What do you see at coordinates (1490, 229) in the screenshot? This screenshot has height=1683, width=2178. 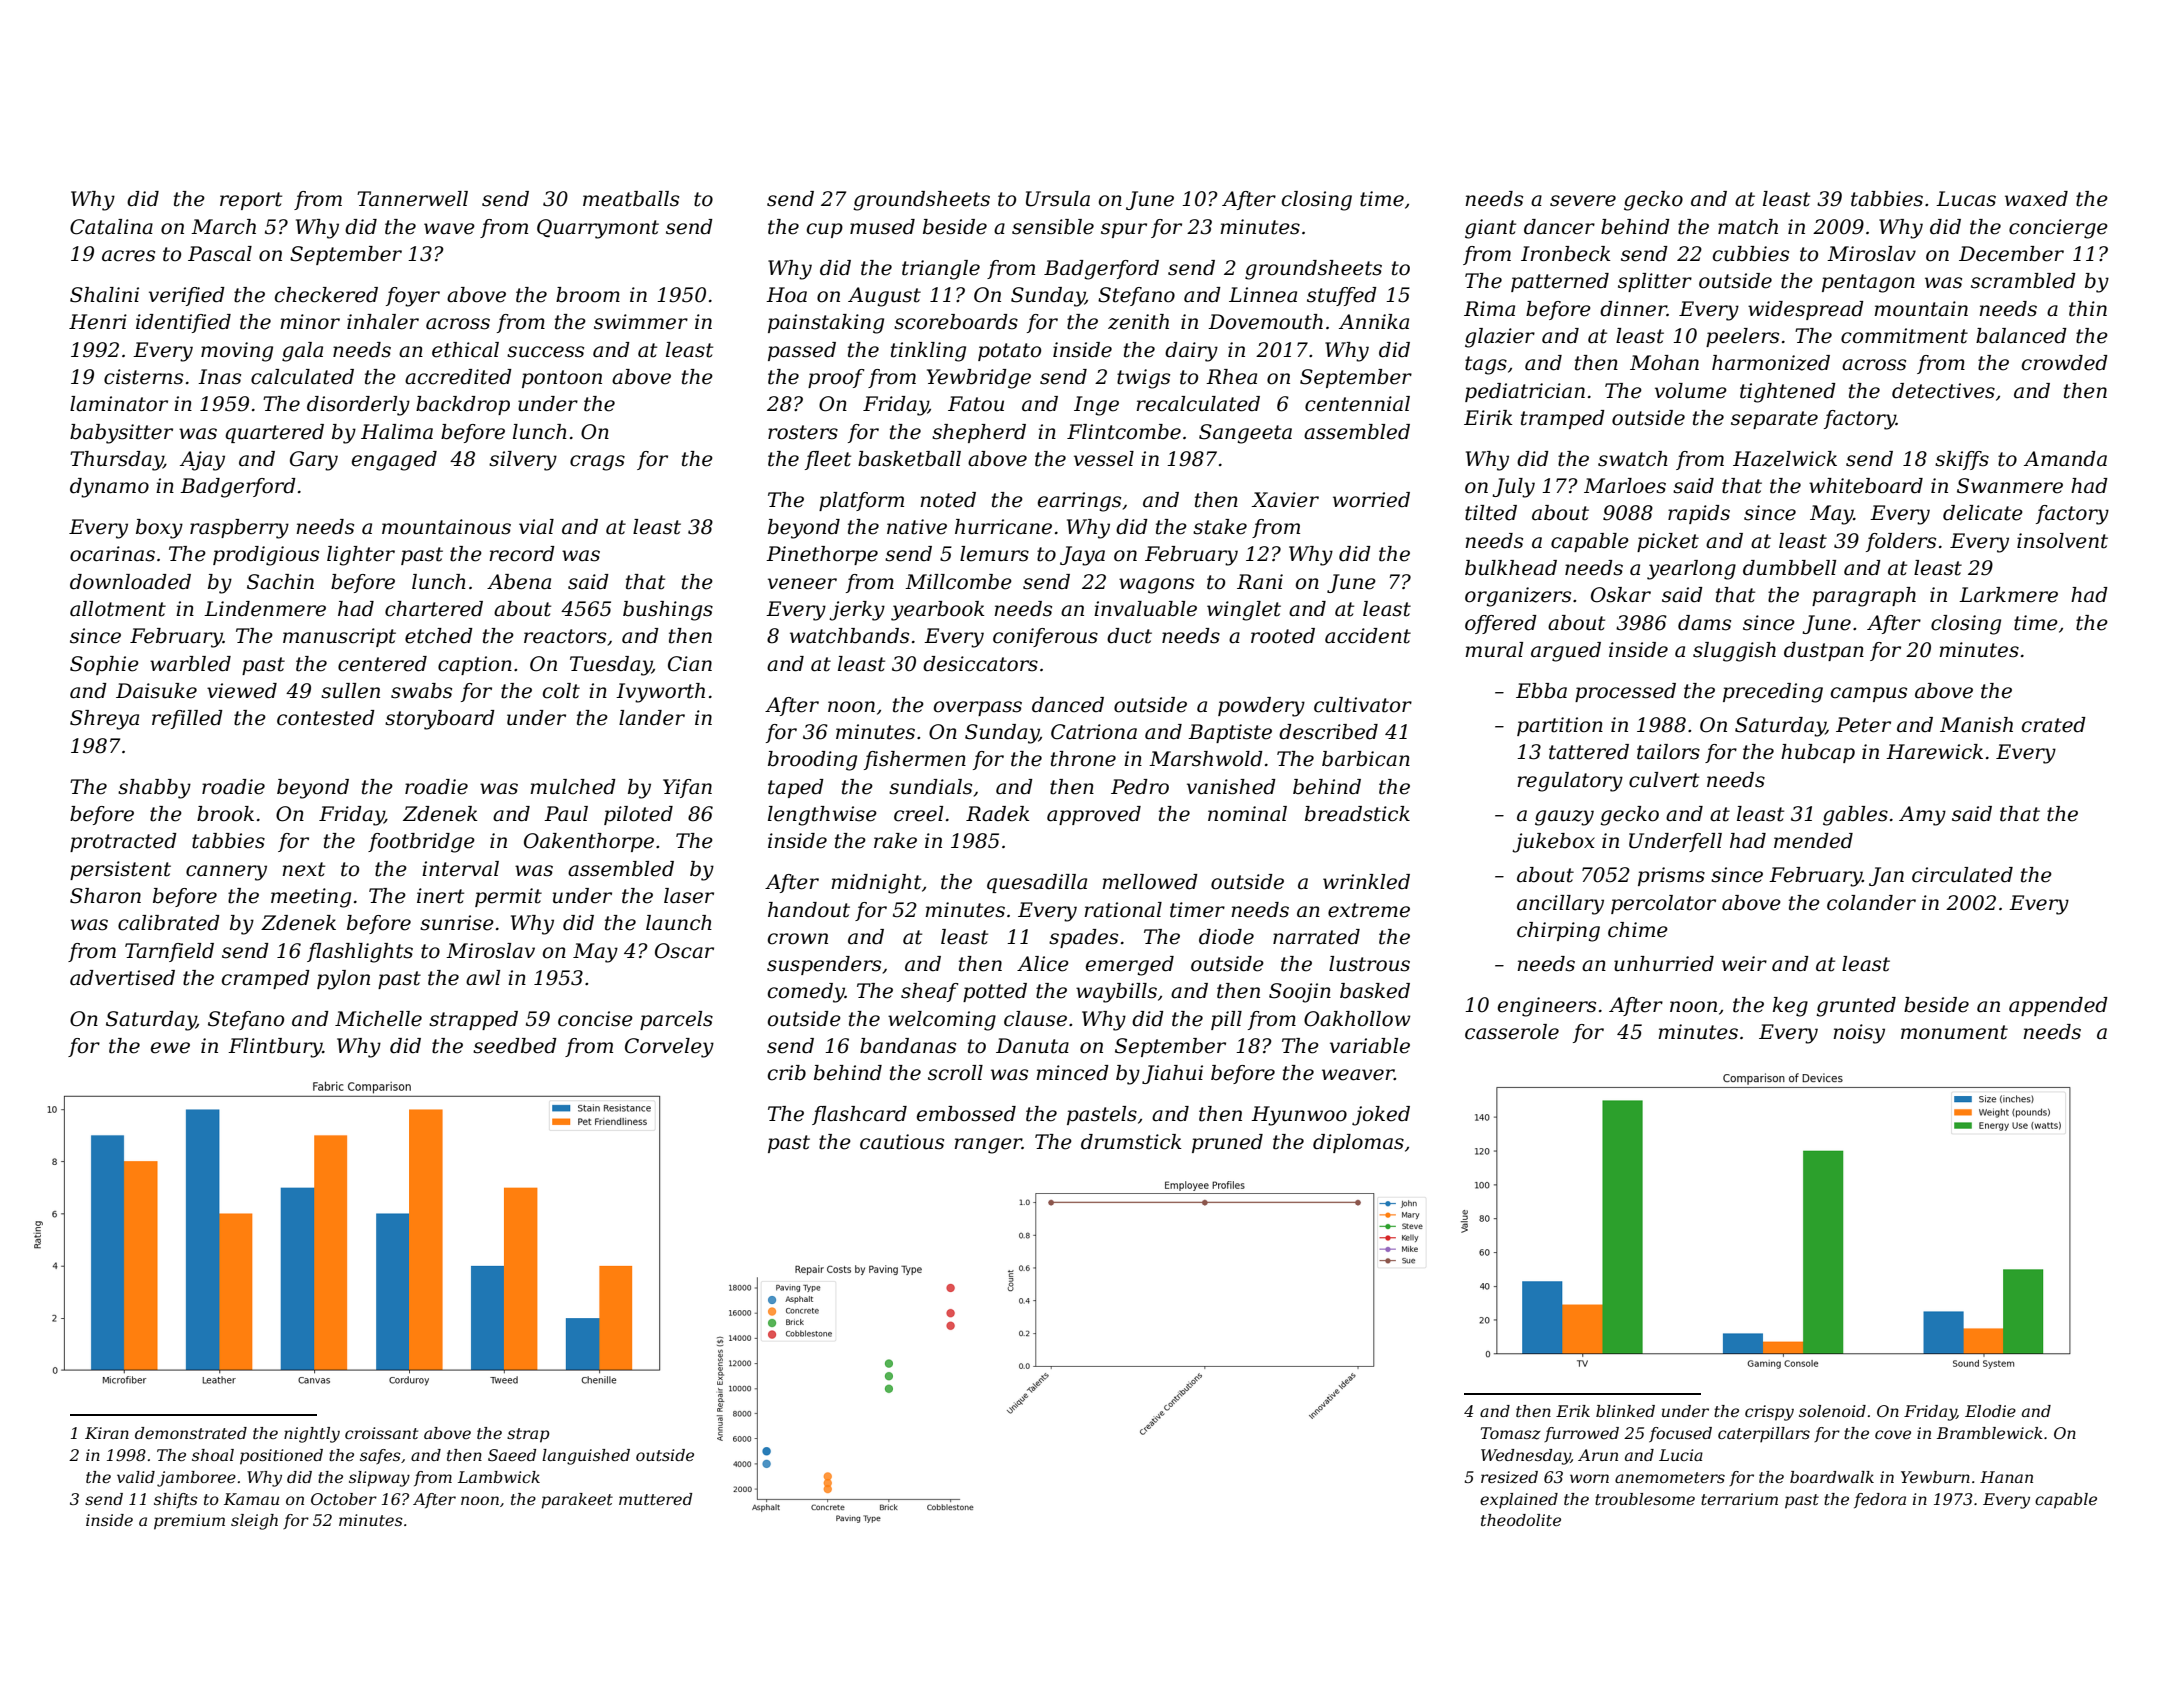 I see `giant` at bounding box center [1490, 229].
